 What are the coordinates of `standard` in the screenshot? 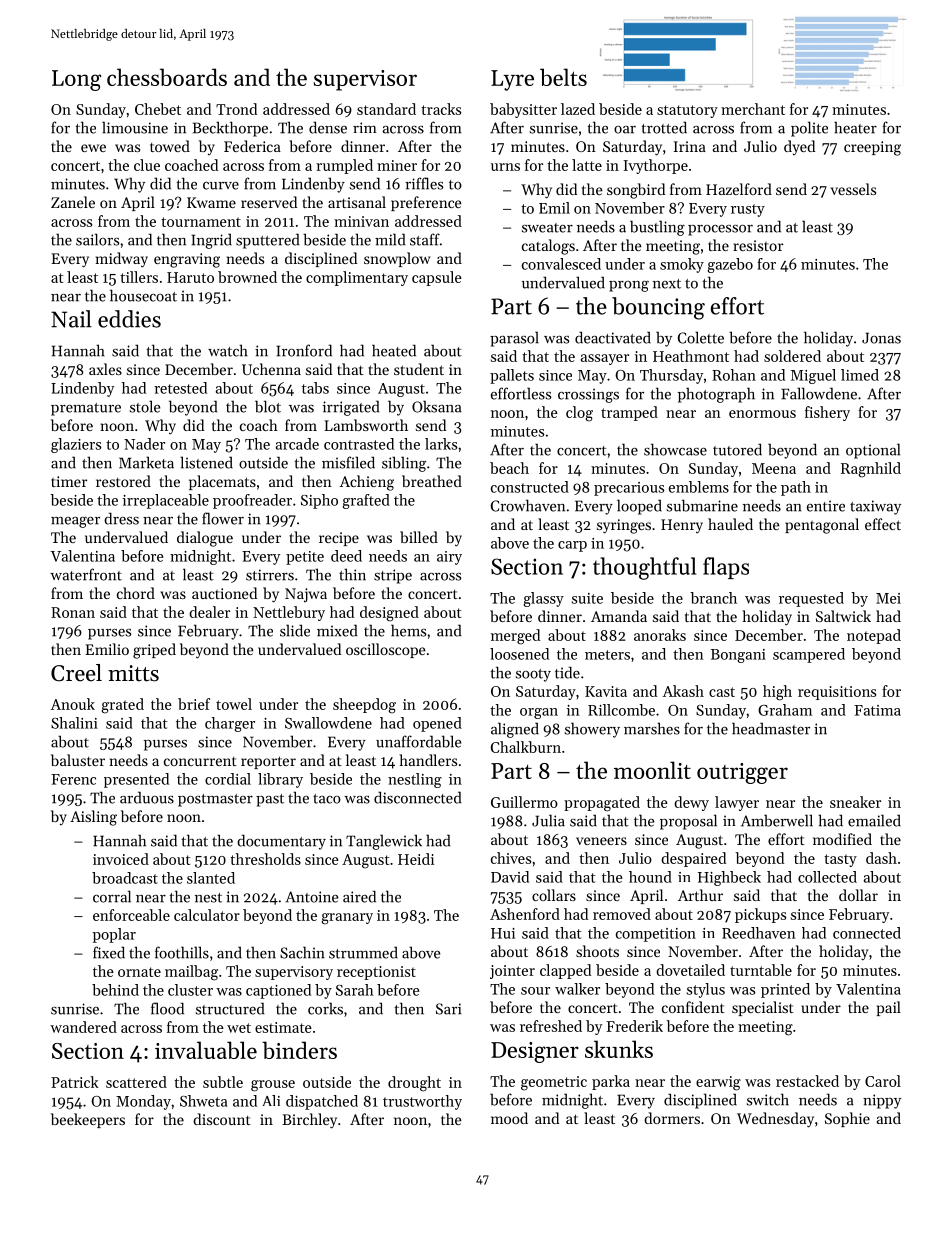 It's located at (386, 109).
